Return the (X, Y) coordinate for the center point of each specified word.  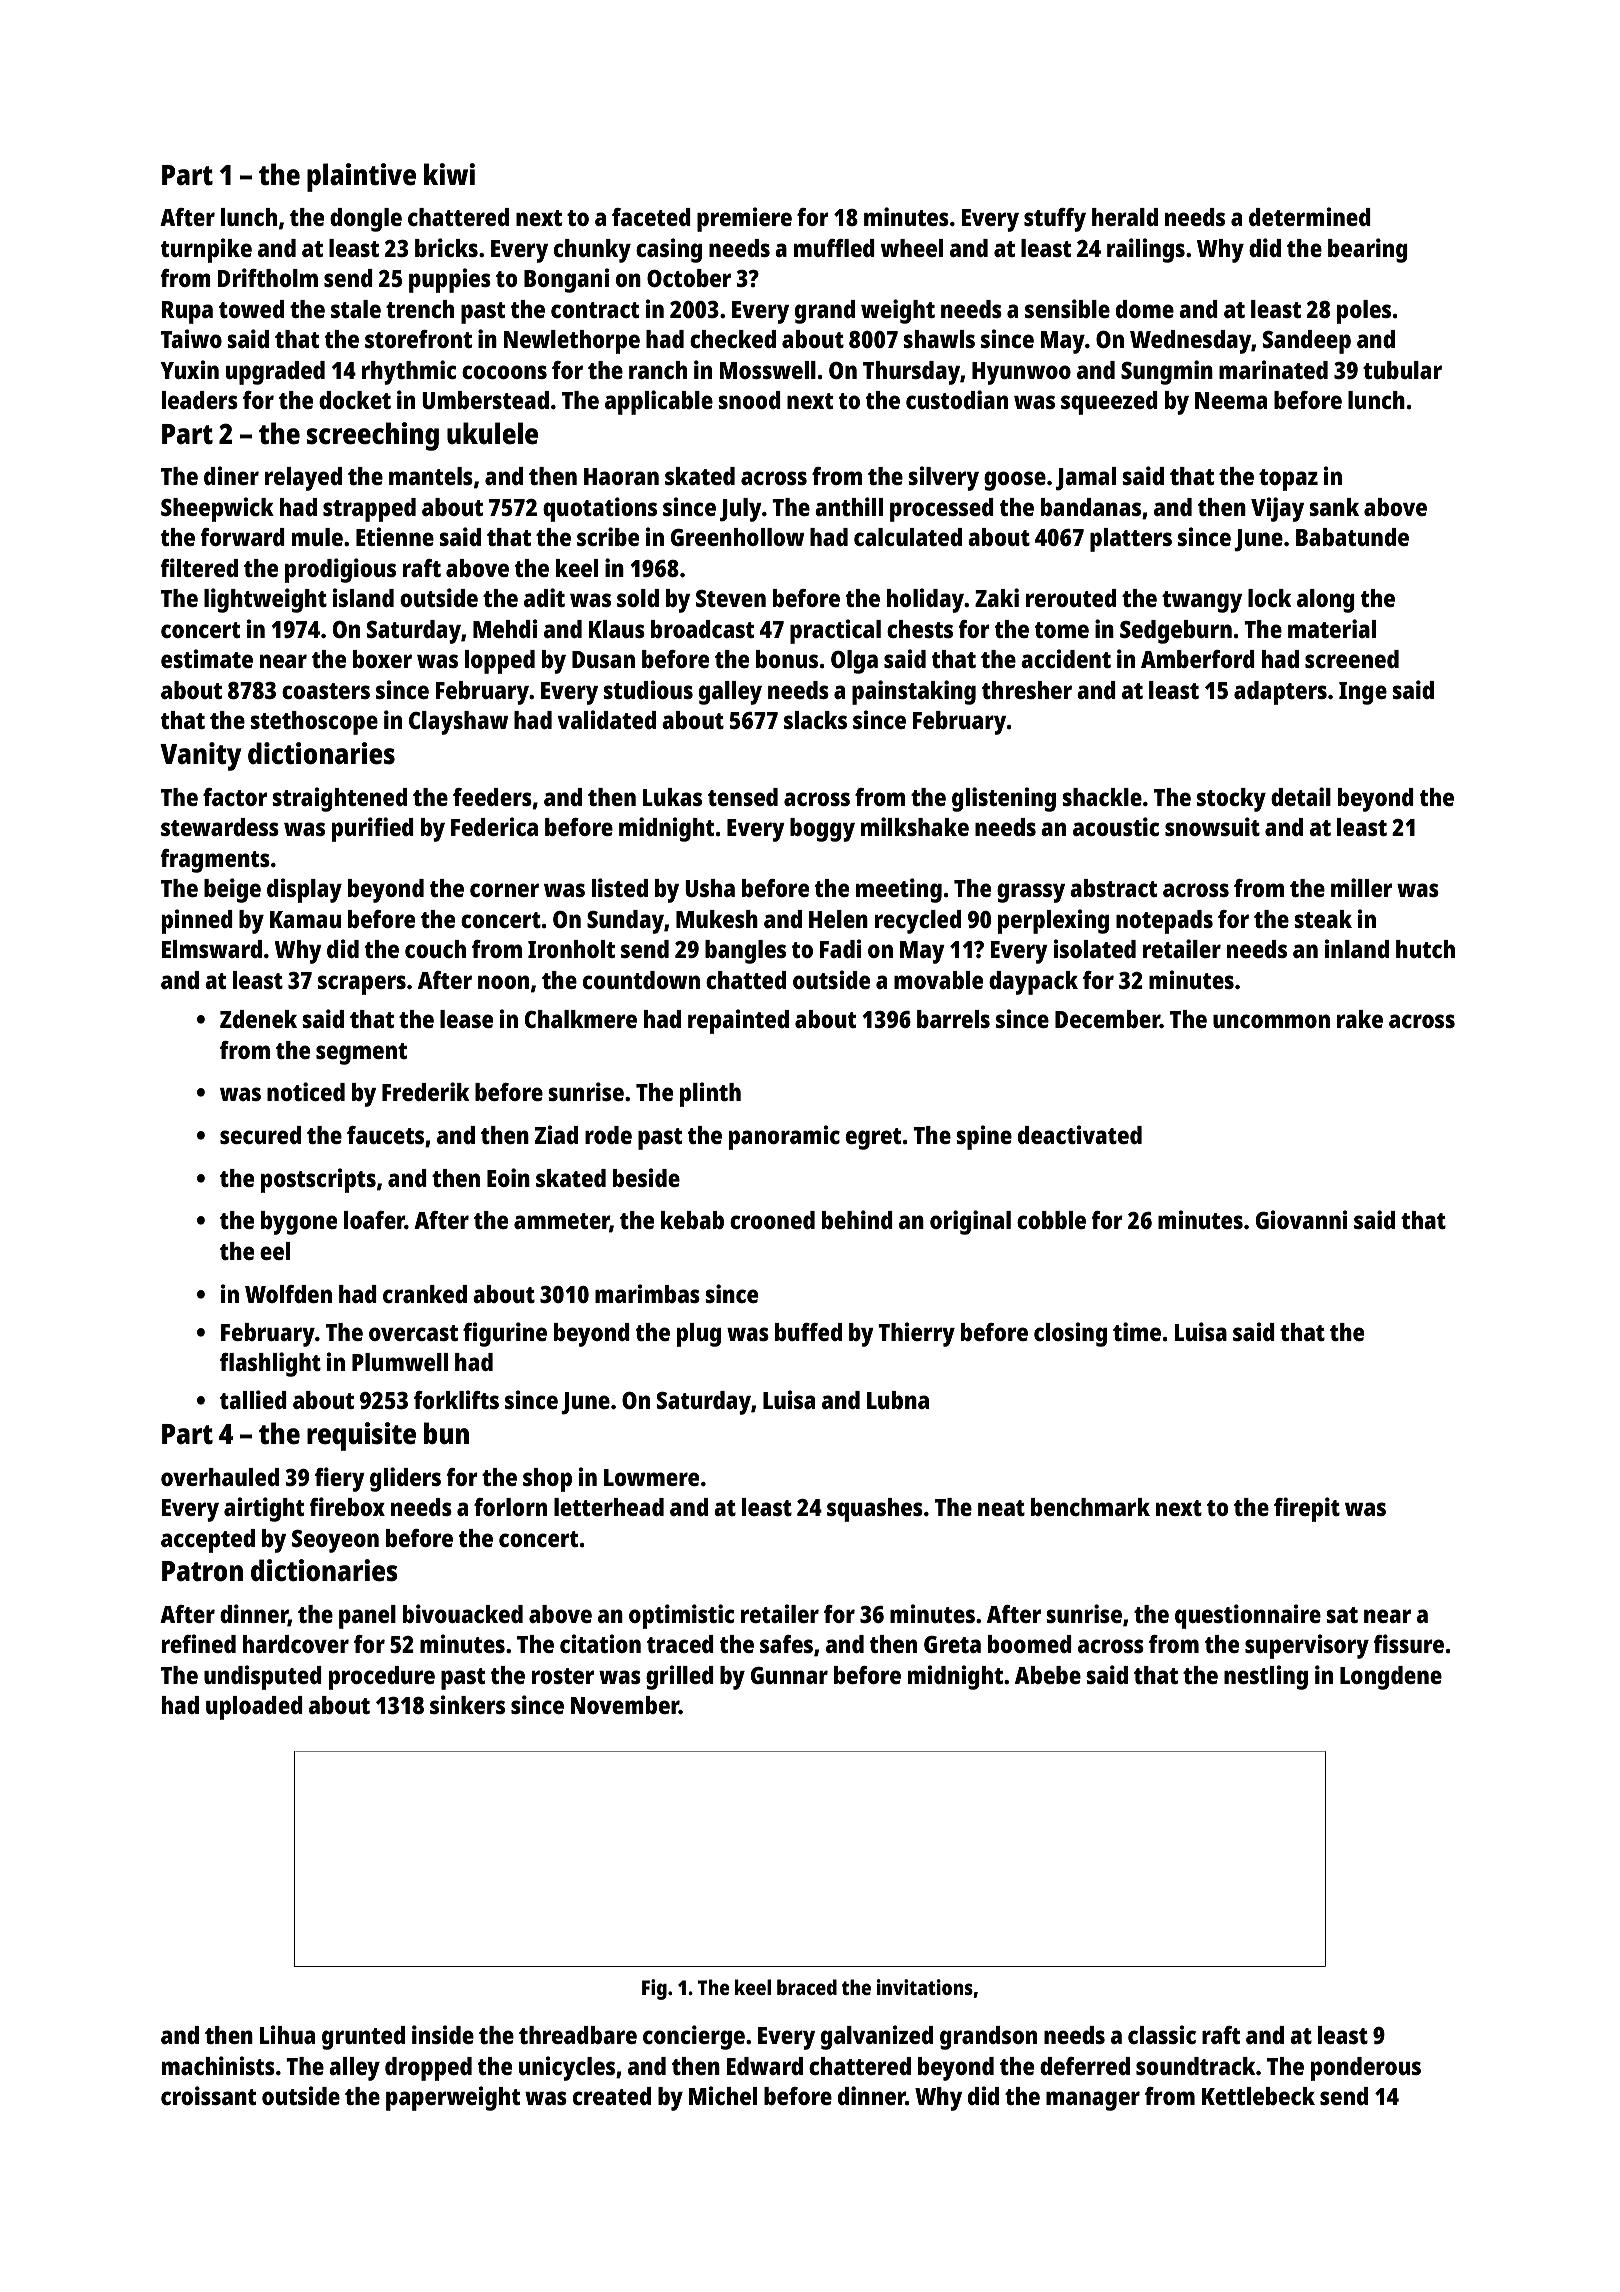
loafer (374, 1220)
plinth (710, 1094)
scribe (608, 536)
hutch (1425, 949)
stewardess (220, 827)
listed (620, 887)
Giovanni (1301, 1219)
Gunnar (789, 1675)
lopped (500, 662)
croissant (208, 2095)
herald (1125, 217)
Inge (1363, 693)
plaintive (361, 177)
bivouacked (463, 1613)
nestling (1266, 1677)
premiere (744, 219)
